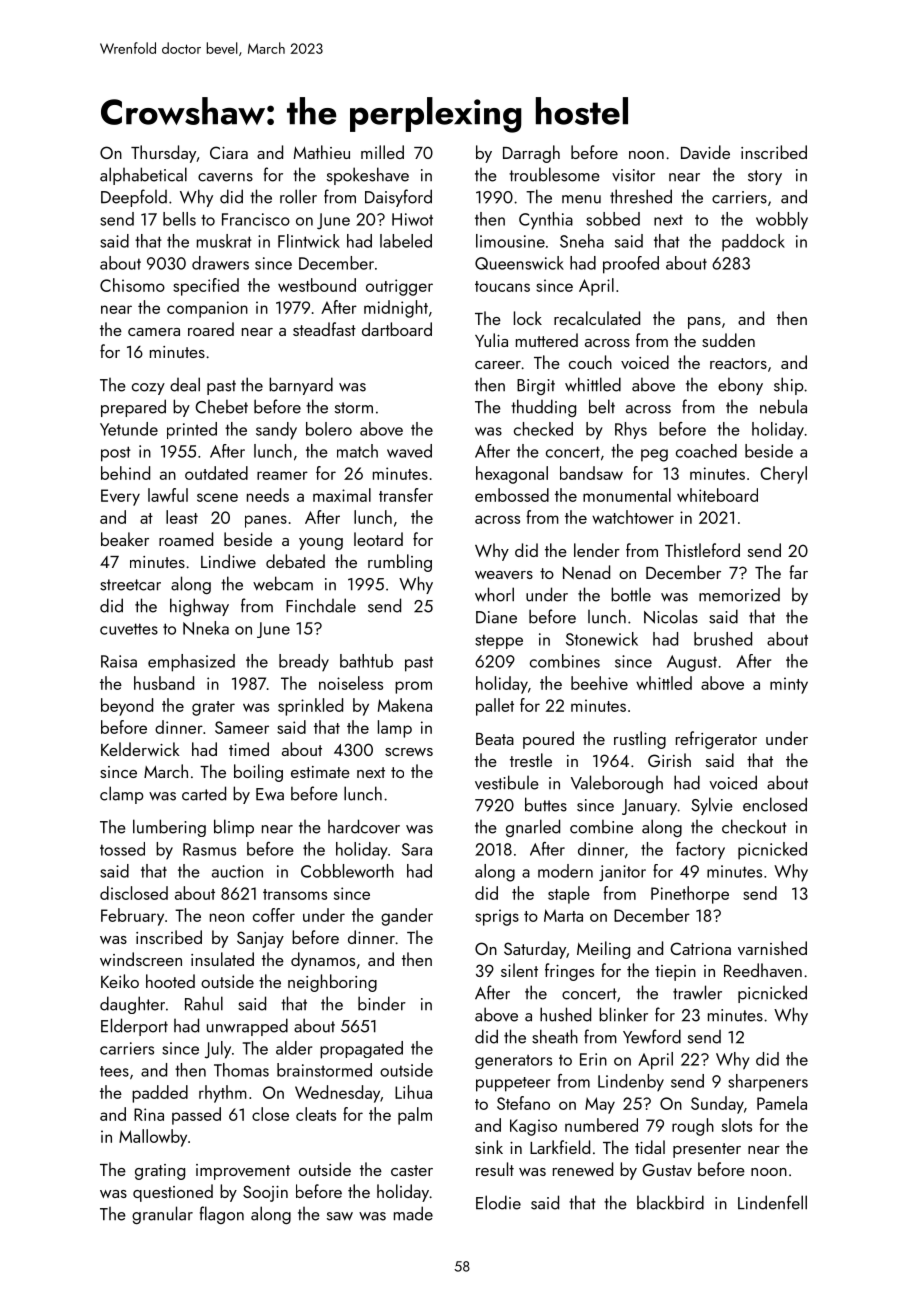 Image resolution: width=908 pixels, height=1316 pixels. What do you see at coordinates (163, 154) in the page?
I see `Thursday` at bounding box center [163, 154].
